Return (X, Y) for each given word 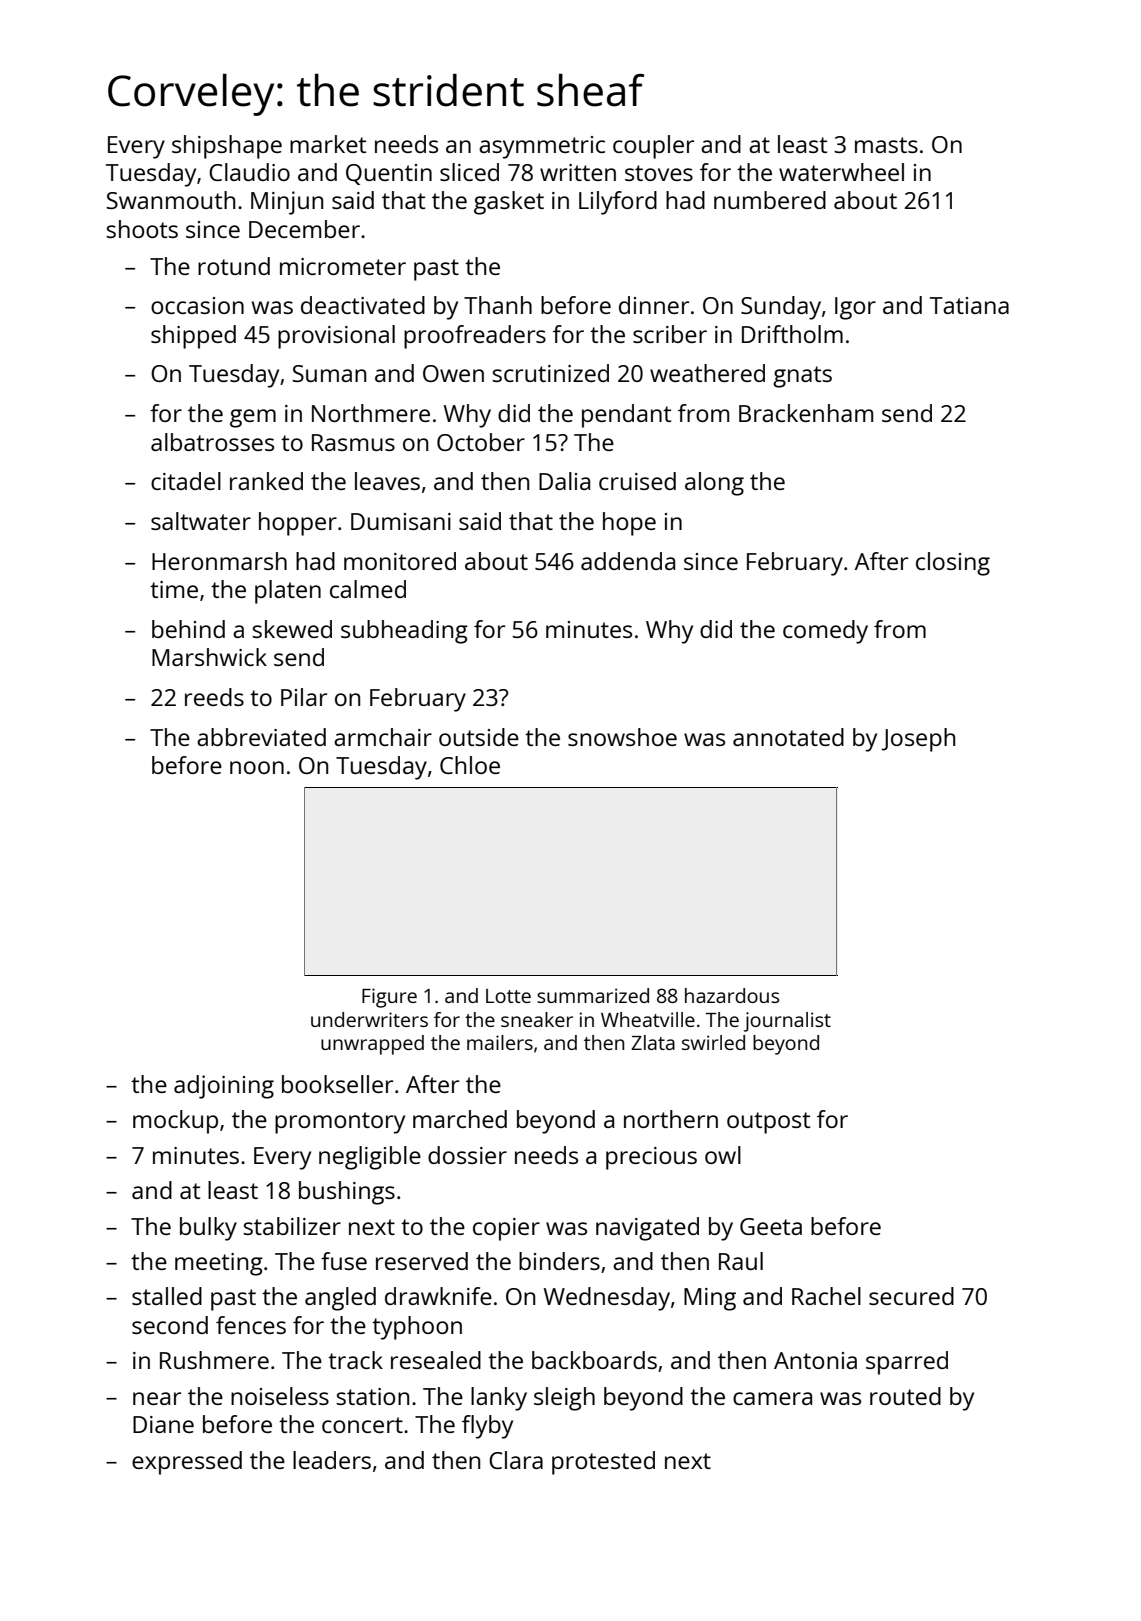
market (328, 144)
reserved (422, 1261)
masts (886, 145)
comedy (825, 632)
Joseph (918, 740)
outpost (768, 1123)
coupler (653, 147)
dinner (654, 305)
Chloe (470, 765)
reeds (214, 697)
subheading (404, 632)
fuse (344, 1261)
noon (257, 767)
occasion (197, 305)
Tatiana (969, 305)
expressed (187, 1463)
